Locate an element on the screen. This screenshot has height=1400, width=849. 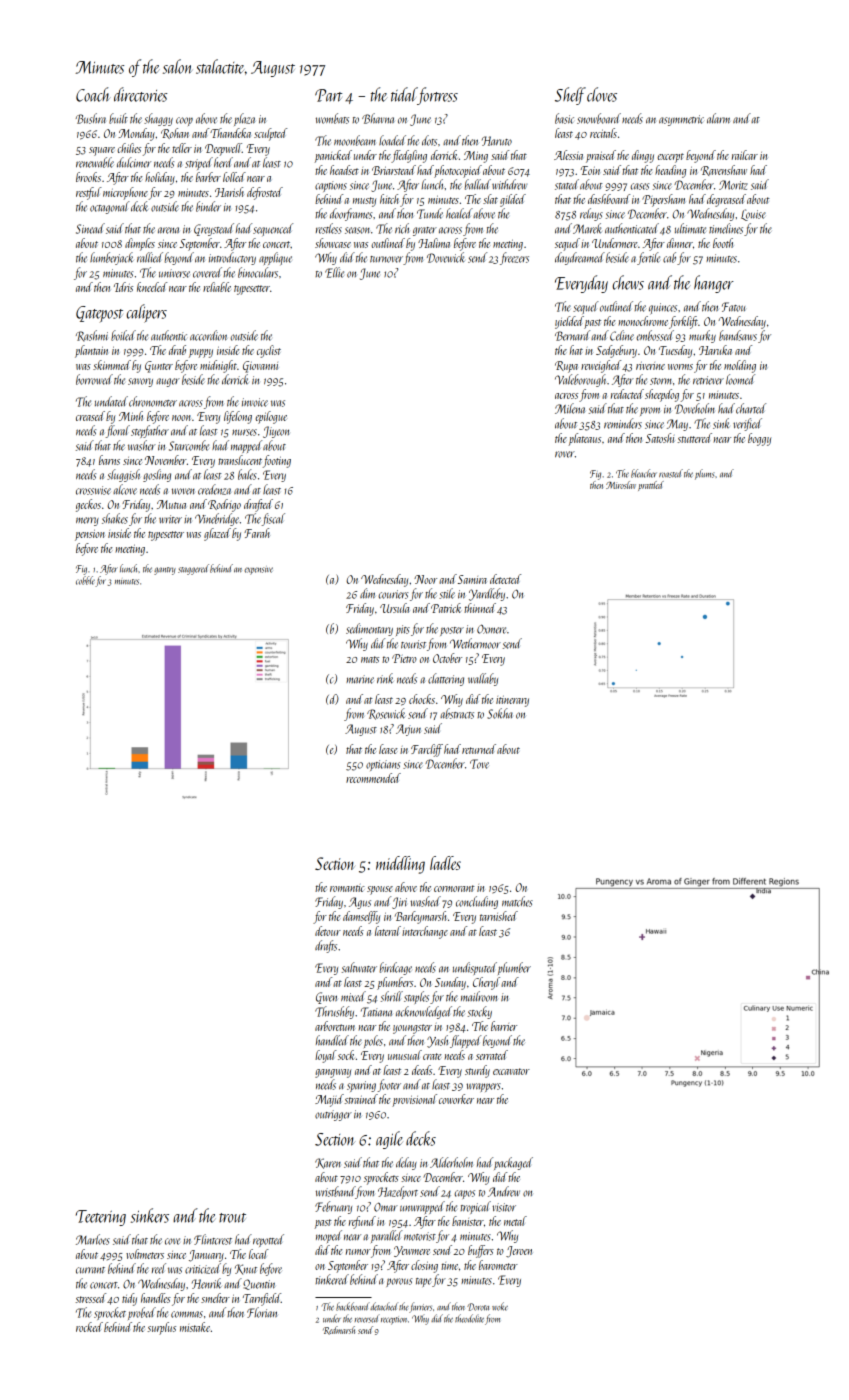
marine is located at coordinates (360, 679).
